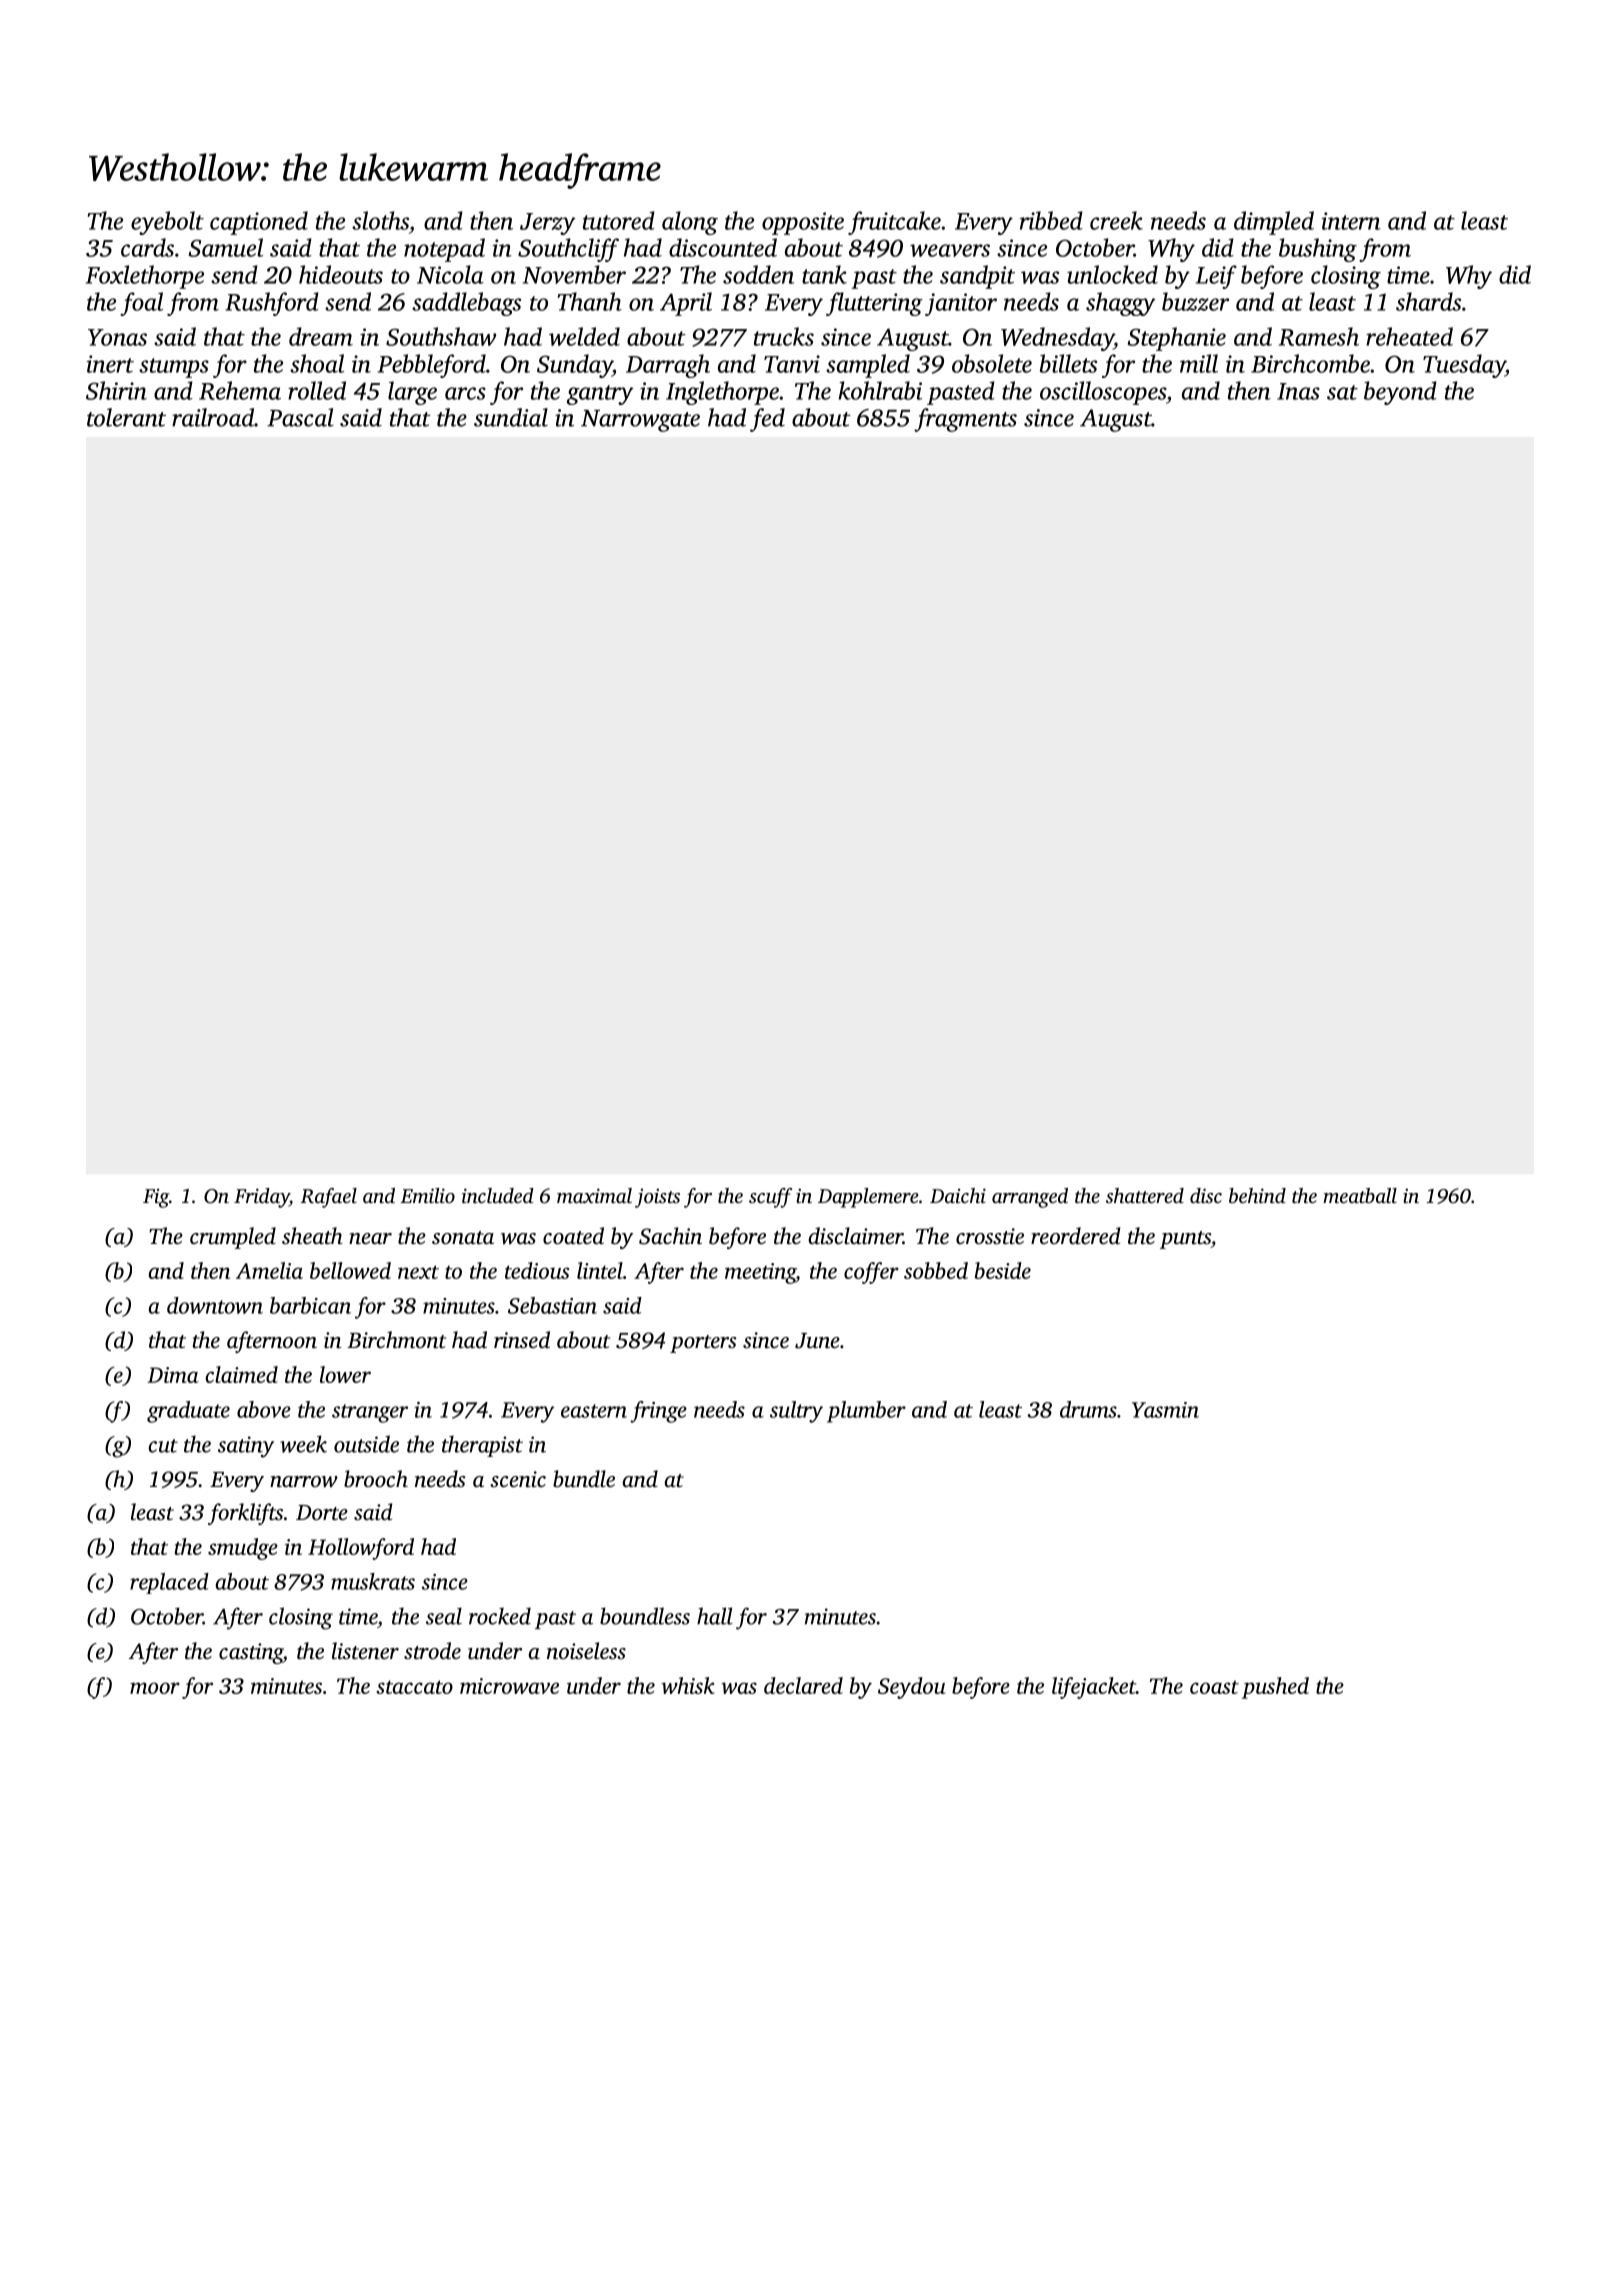 Image resolution: width=1620 pixels, height=2292 pixels. I want to click on Tuesday, so click(1464, 366).
